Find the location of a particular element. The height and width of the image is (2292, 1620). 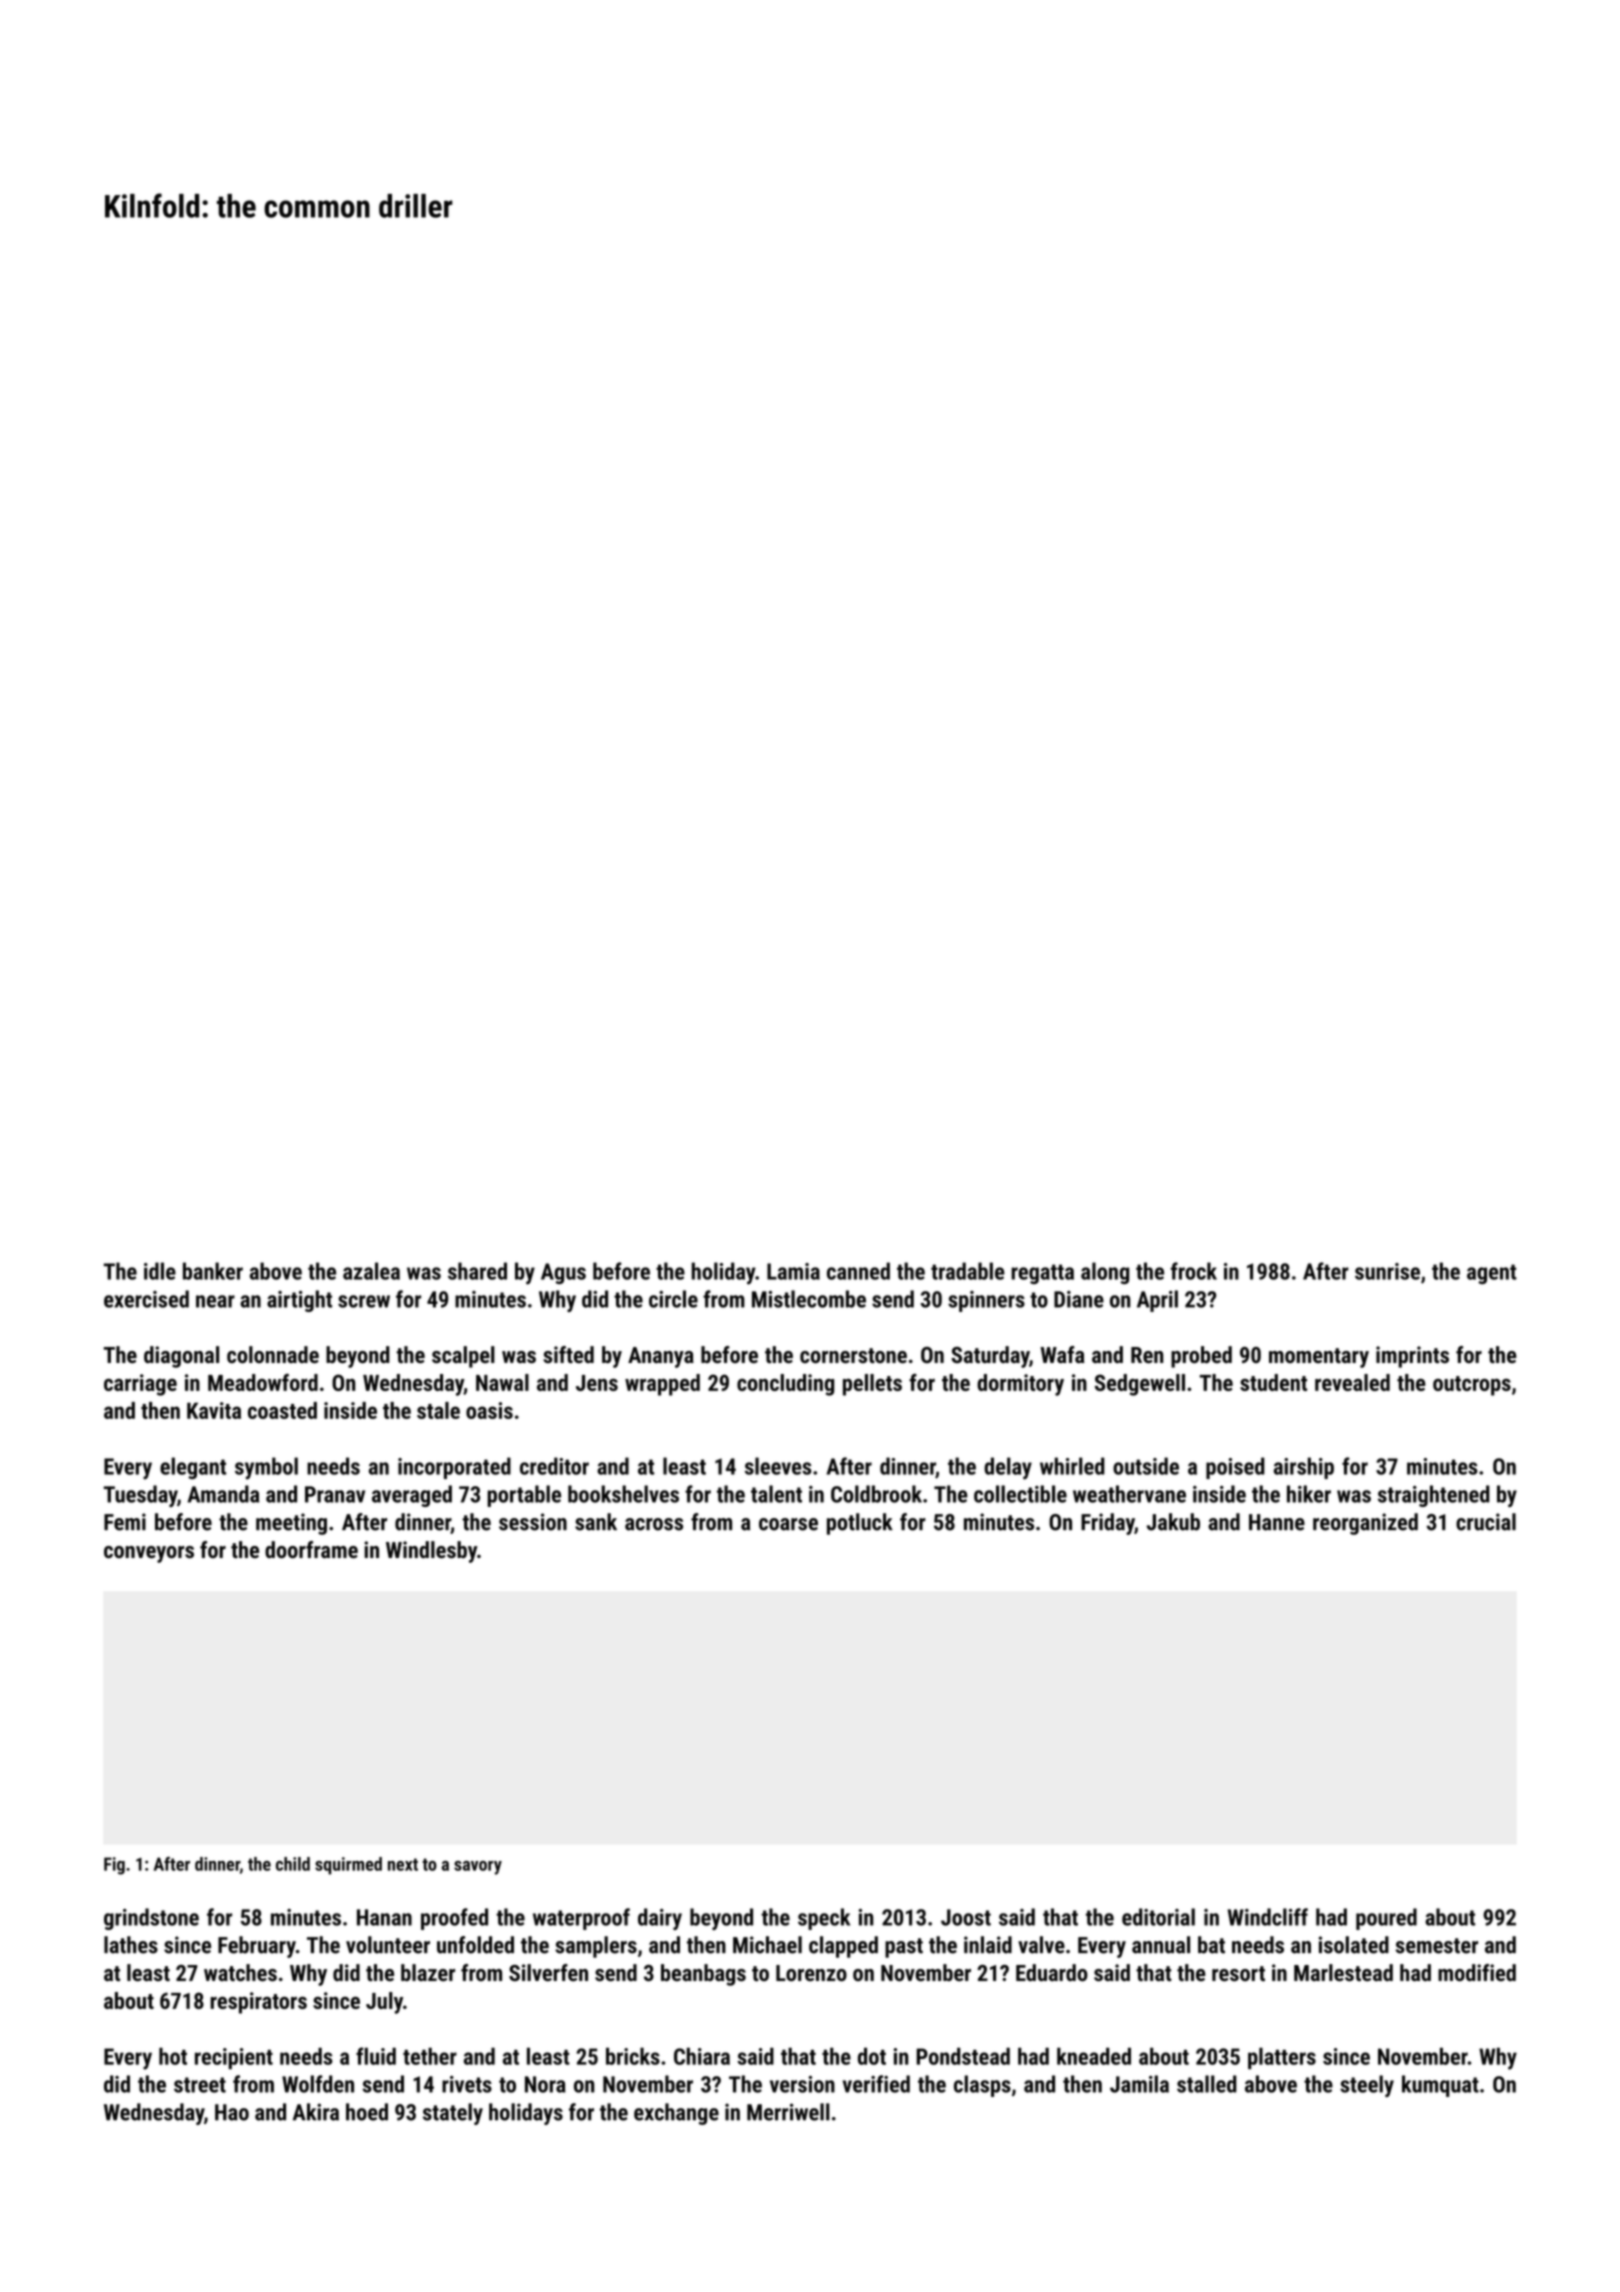

dairy is located at coordinates (660, 1919).
